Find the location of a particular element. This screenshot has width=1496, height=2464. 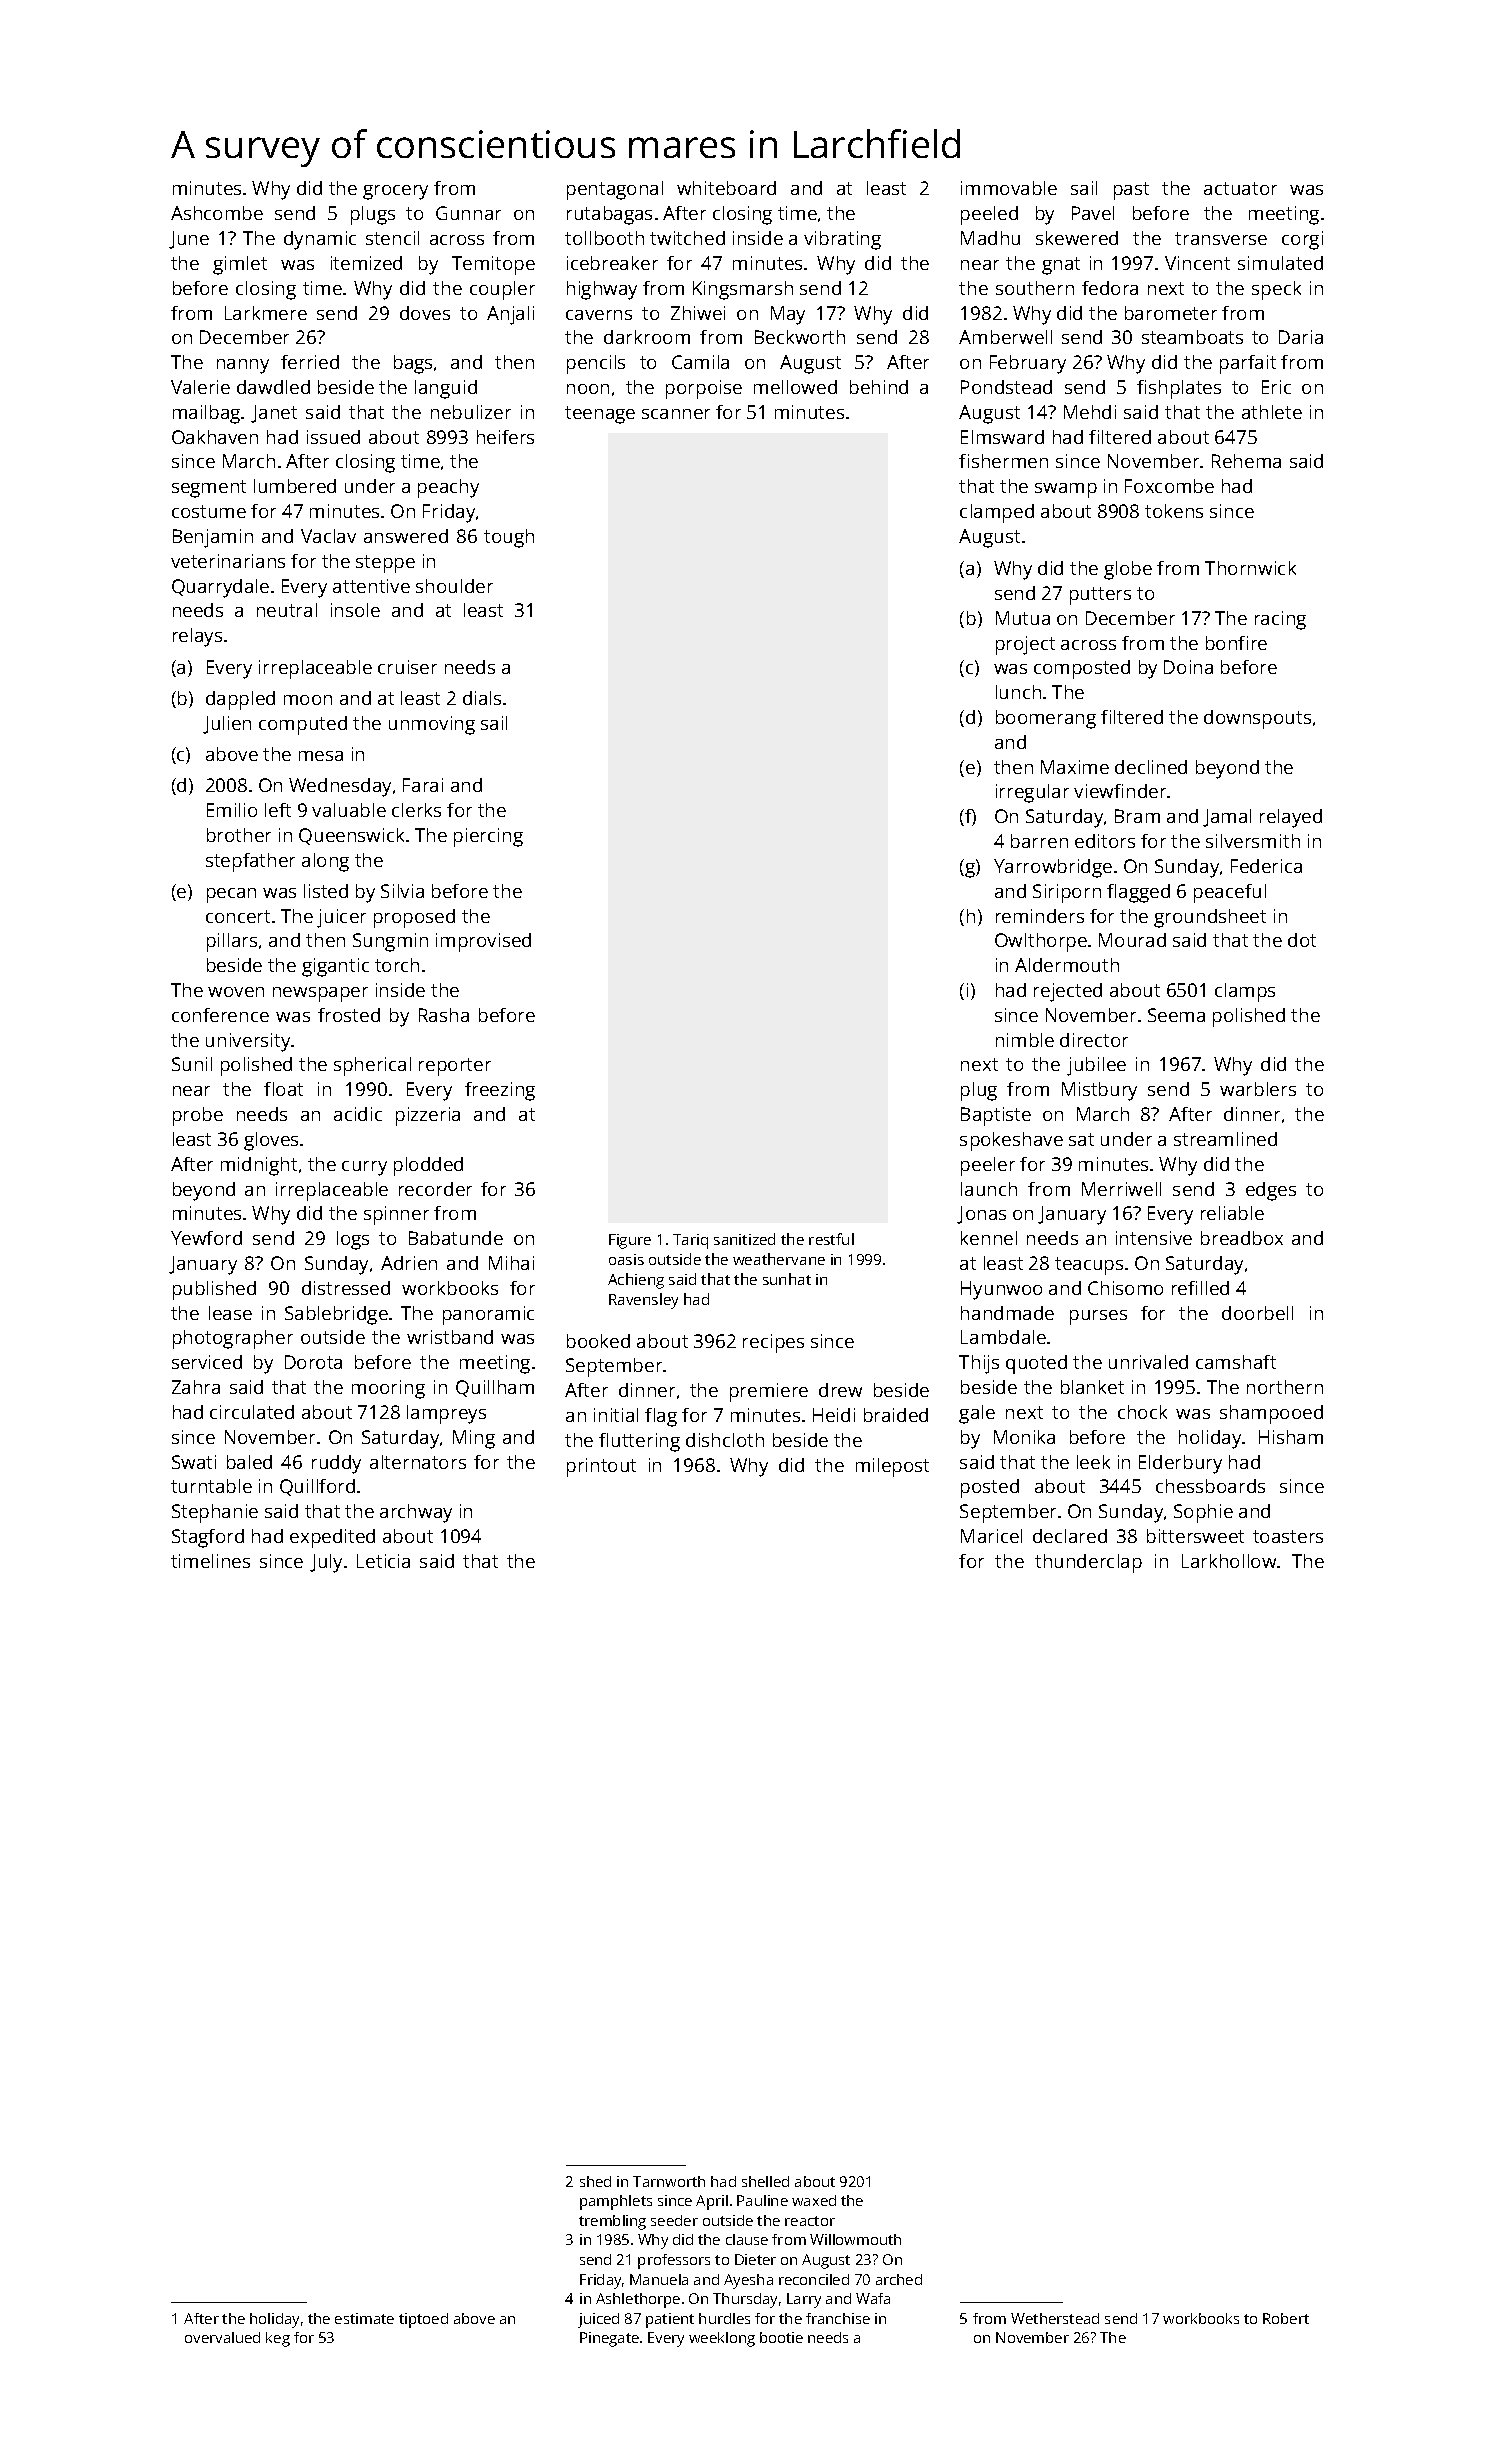

Owlthorpe is located at coordinates (1041, 942).
